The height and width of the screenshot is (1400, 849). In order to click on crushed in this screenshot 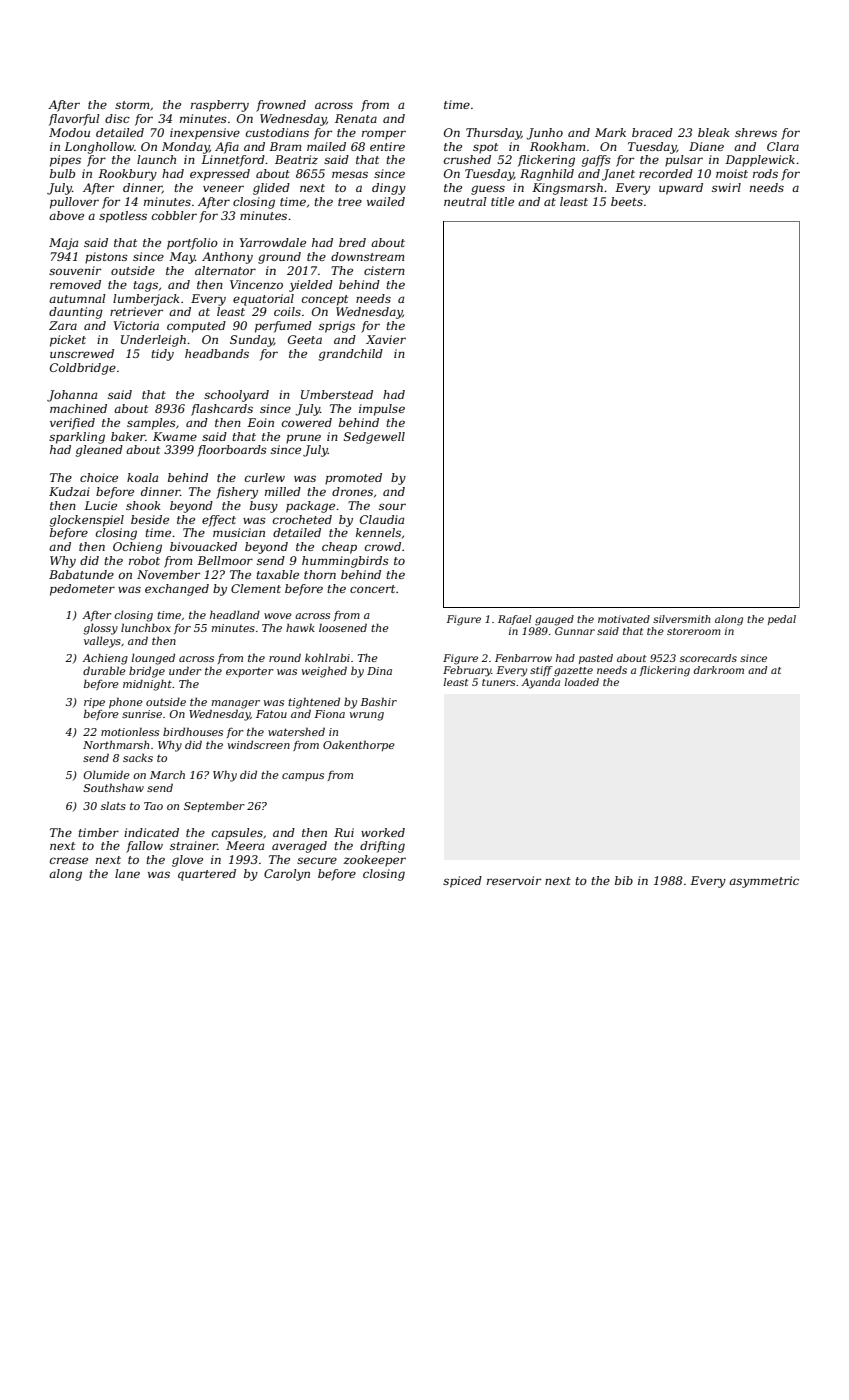, I will do `click(467, 159)`.
